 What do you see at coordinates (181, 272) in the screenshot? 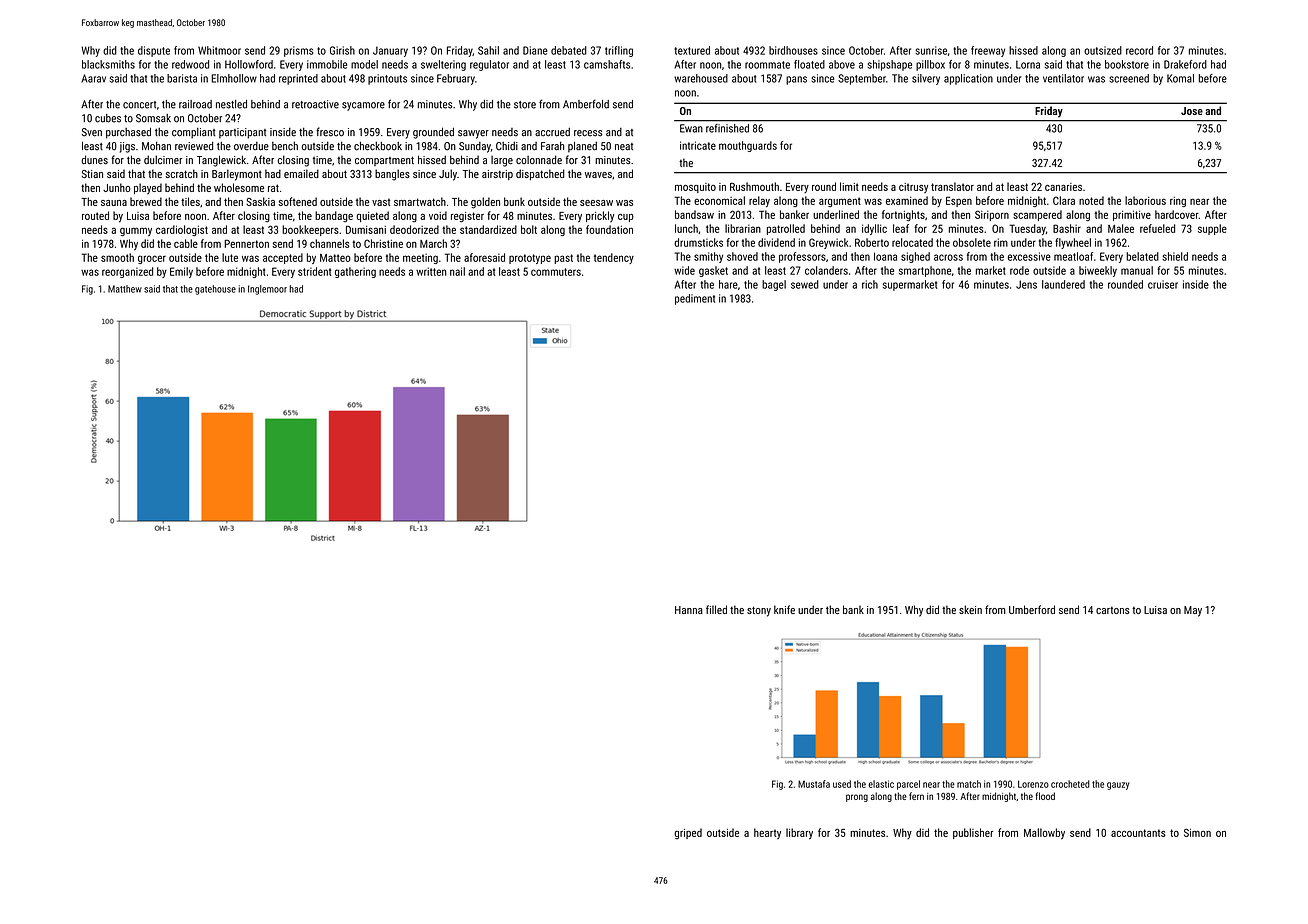
I see `Emily` at bounding box center [181, 272].
